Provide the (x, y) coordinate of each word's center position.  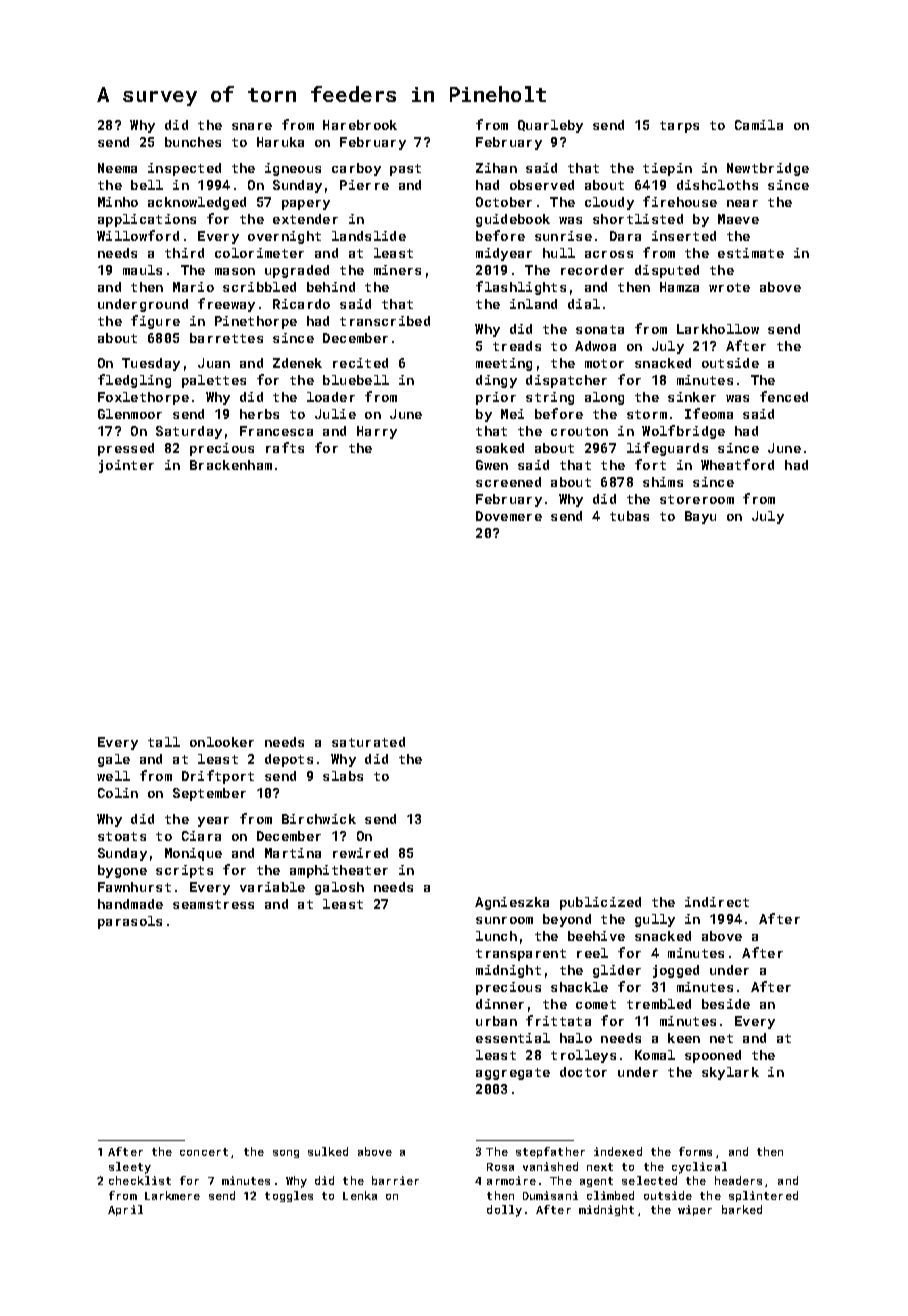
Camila (759, 125)
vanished (550, 1166)
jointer (126, 466)
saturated (368, 742)
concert (204, 1152)
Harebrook (360, 125)
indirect (717, 902)
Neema (117, 168)
